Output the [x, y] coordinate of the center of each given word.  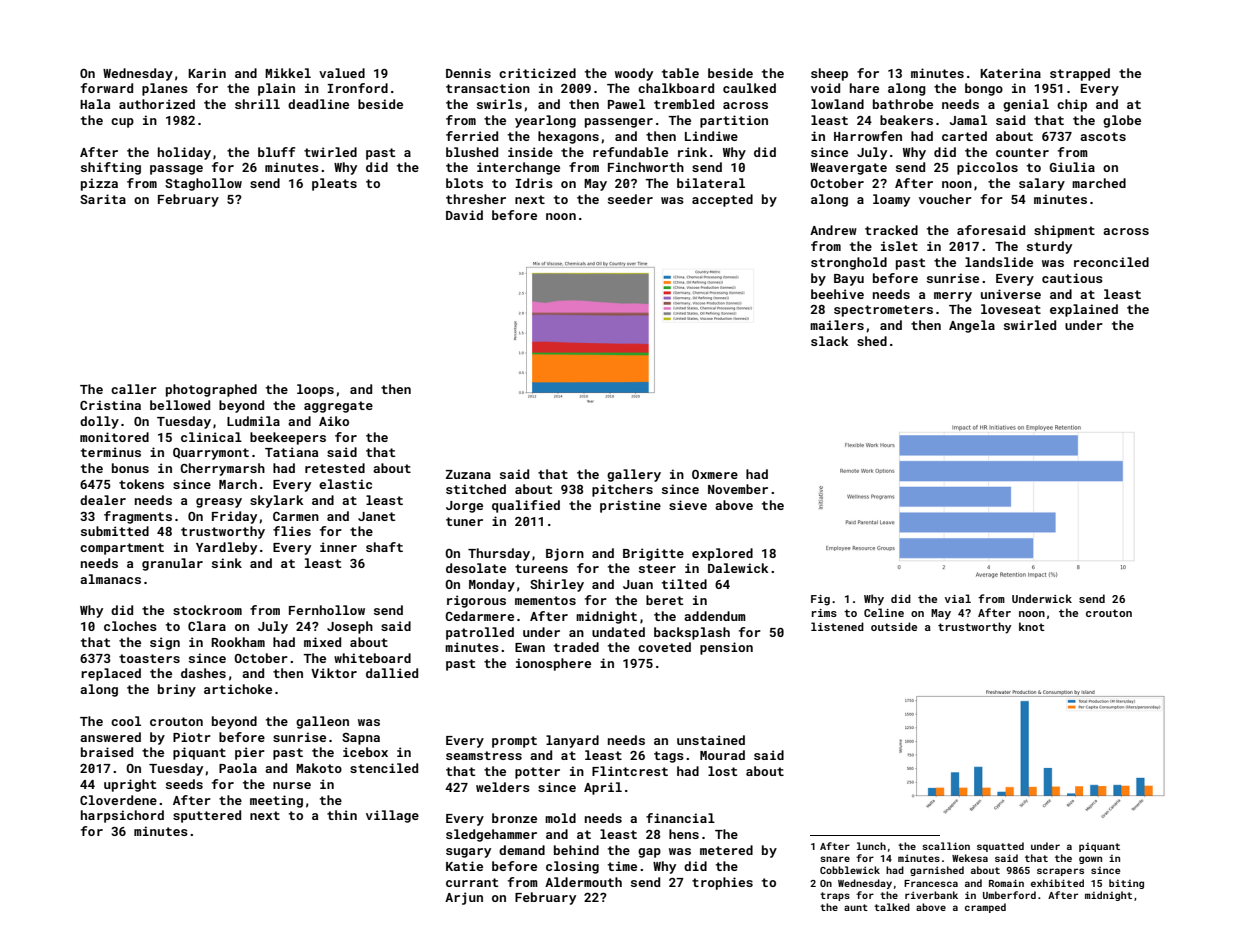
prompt [514, 742]
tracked [891, 230]
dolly [99, 422]
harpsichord [122, 816]
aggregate [338, 407]
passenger [619, 123]
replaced [111, 674]
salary [1042, 184]
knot [1032, 626]
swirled [1030, 325]
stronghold [849, 263]
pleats [334, 184]
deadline [318, 104]
